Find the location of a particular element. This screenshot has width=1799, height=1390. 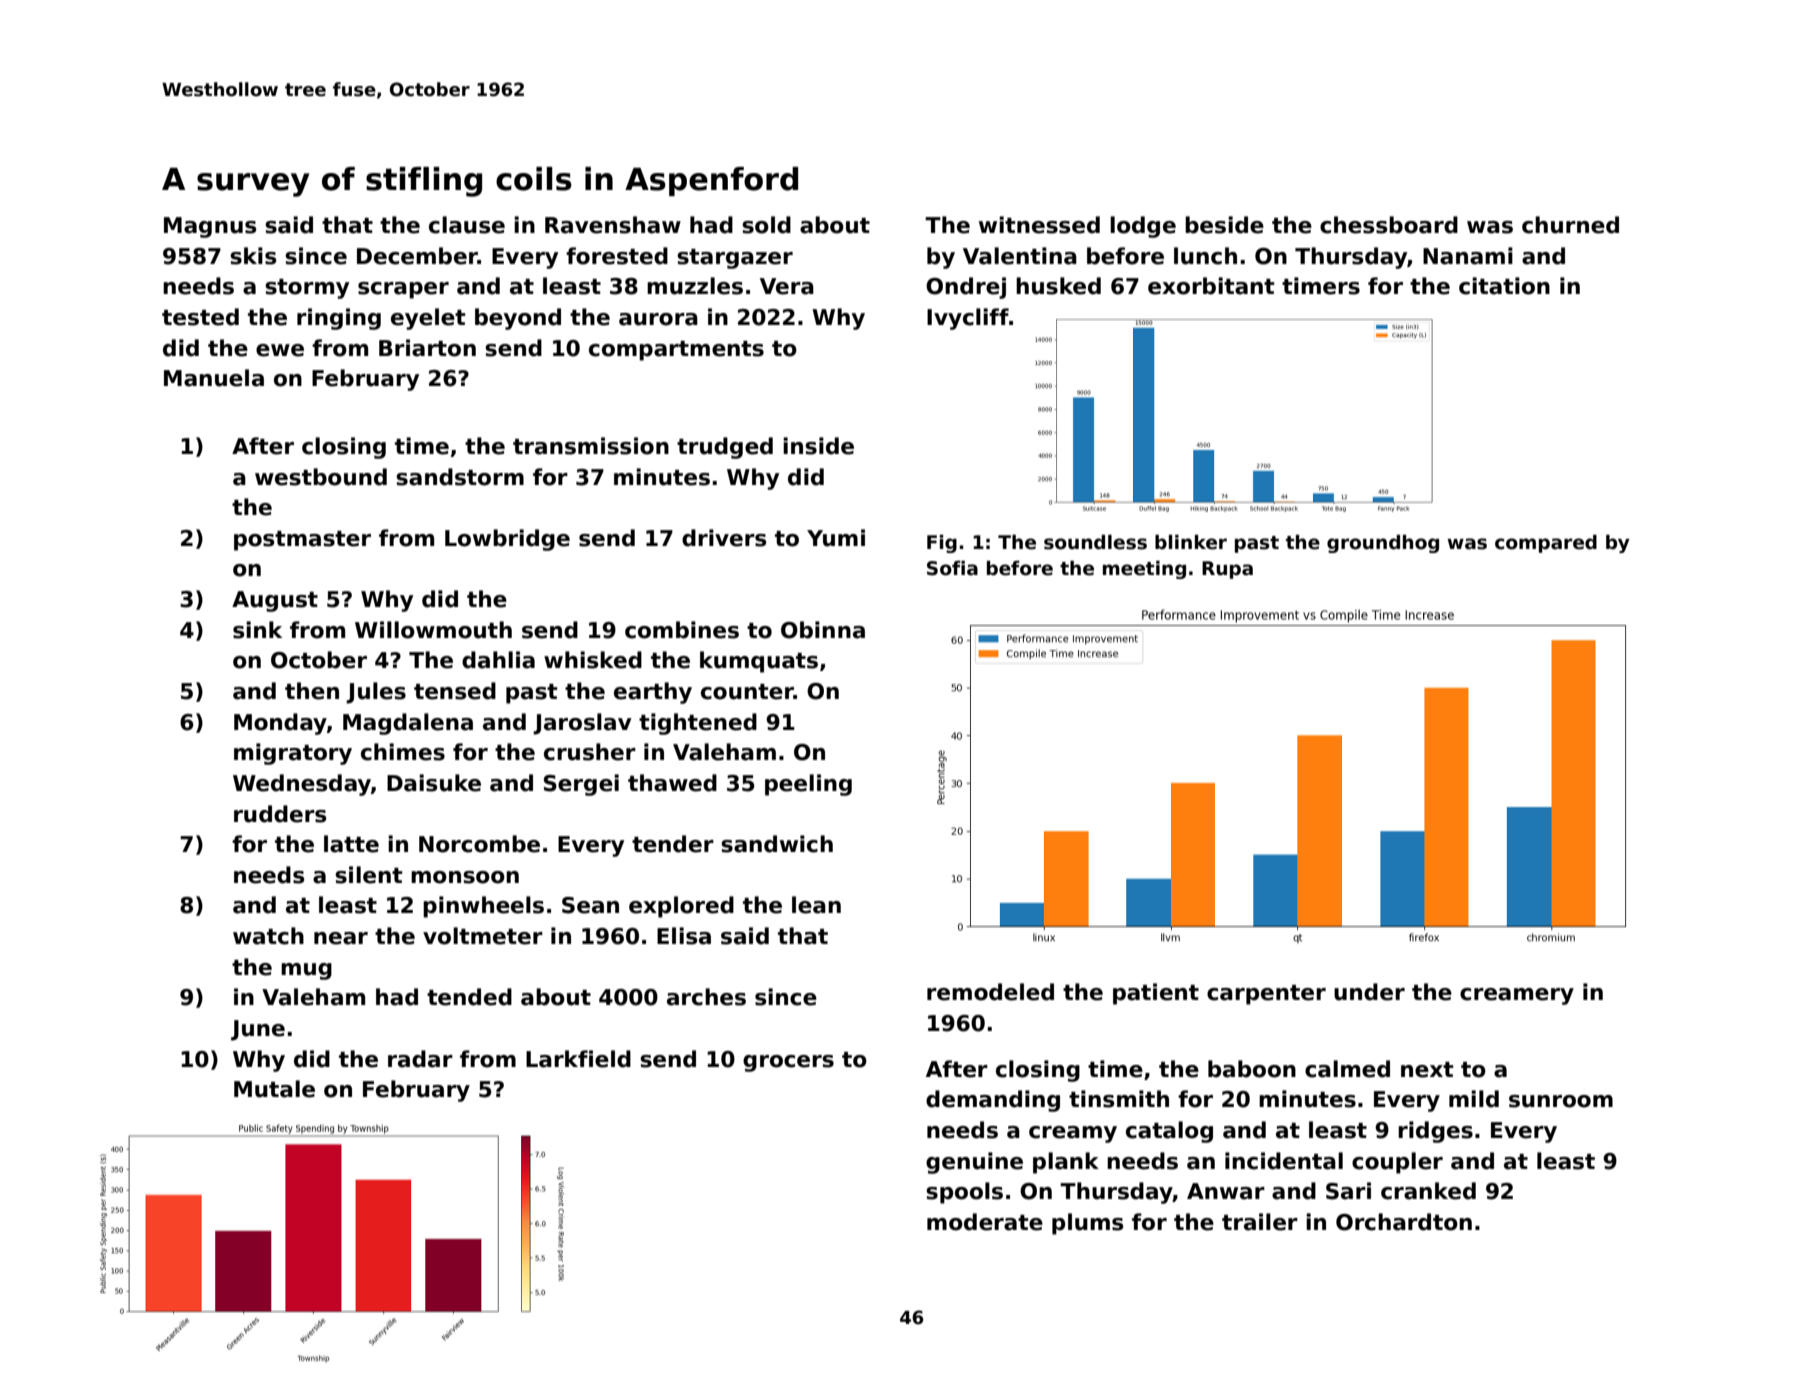

Mutale is located at coordinates (274, 1089).
